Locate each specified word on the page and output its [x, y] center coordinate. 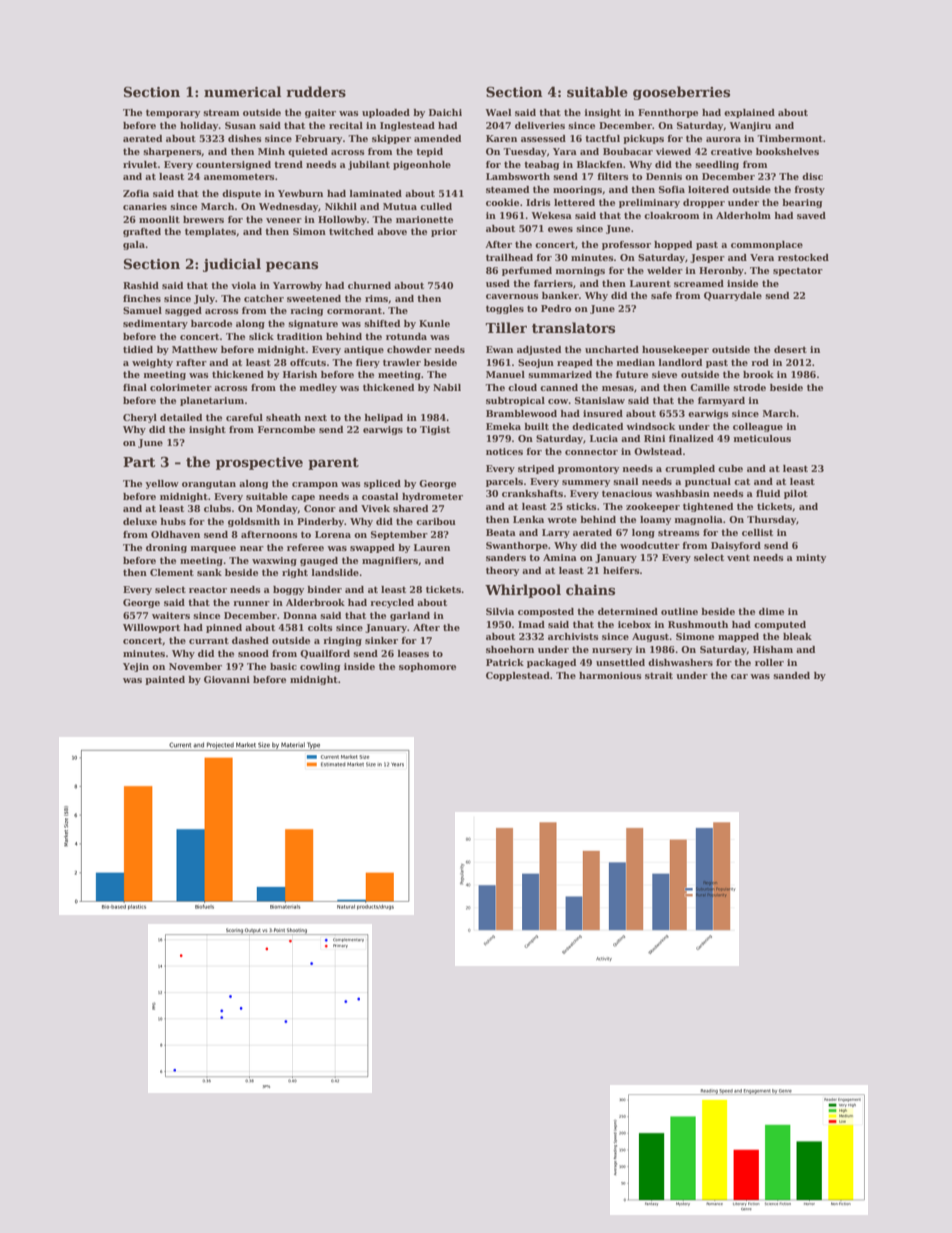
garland [410, 616]
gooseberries [681, 93]
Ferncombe [286, 429]
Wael [498, 112]
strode [749, 387]
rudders [316, 91]
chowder [409, 349]
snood [253, 653]
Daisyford [736, 546]
